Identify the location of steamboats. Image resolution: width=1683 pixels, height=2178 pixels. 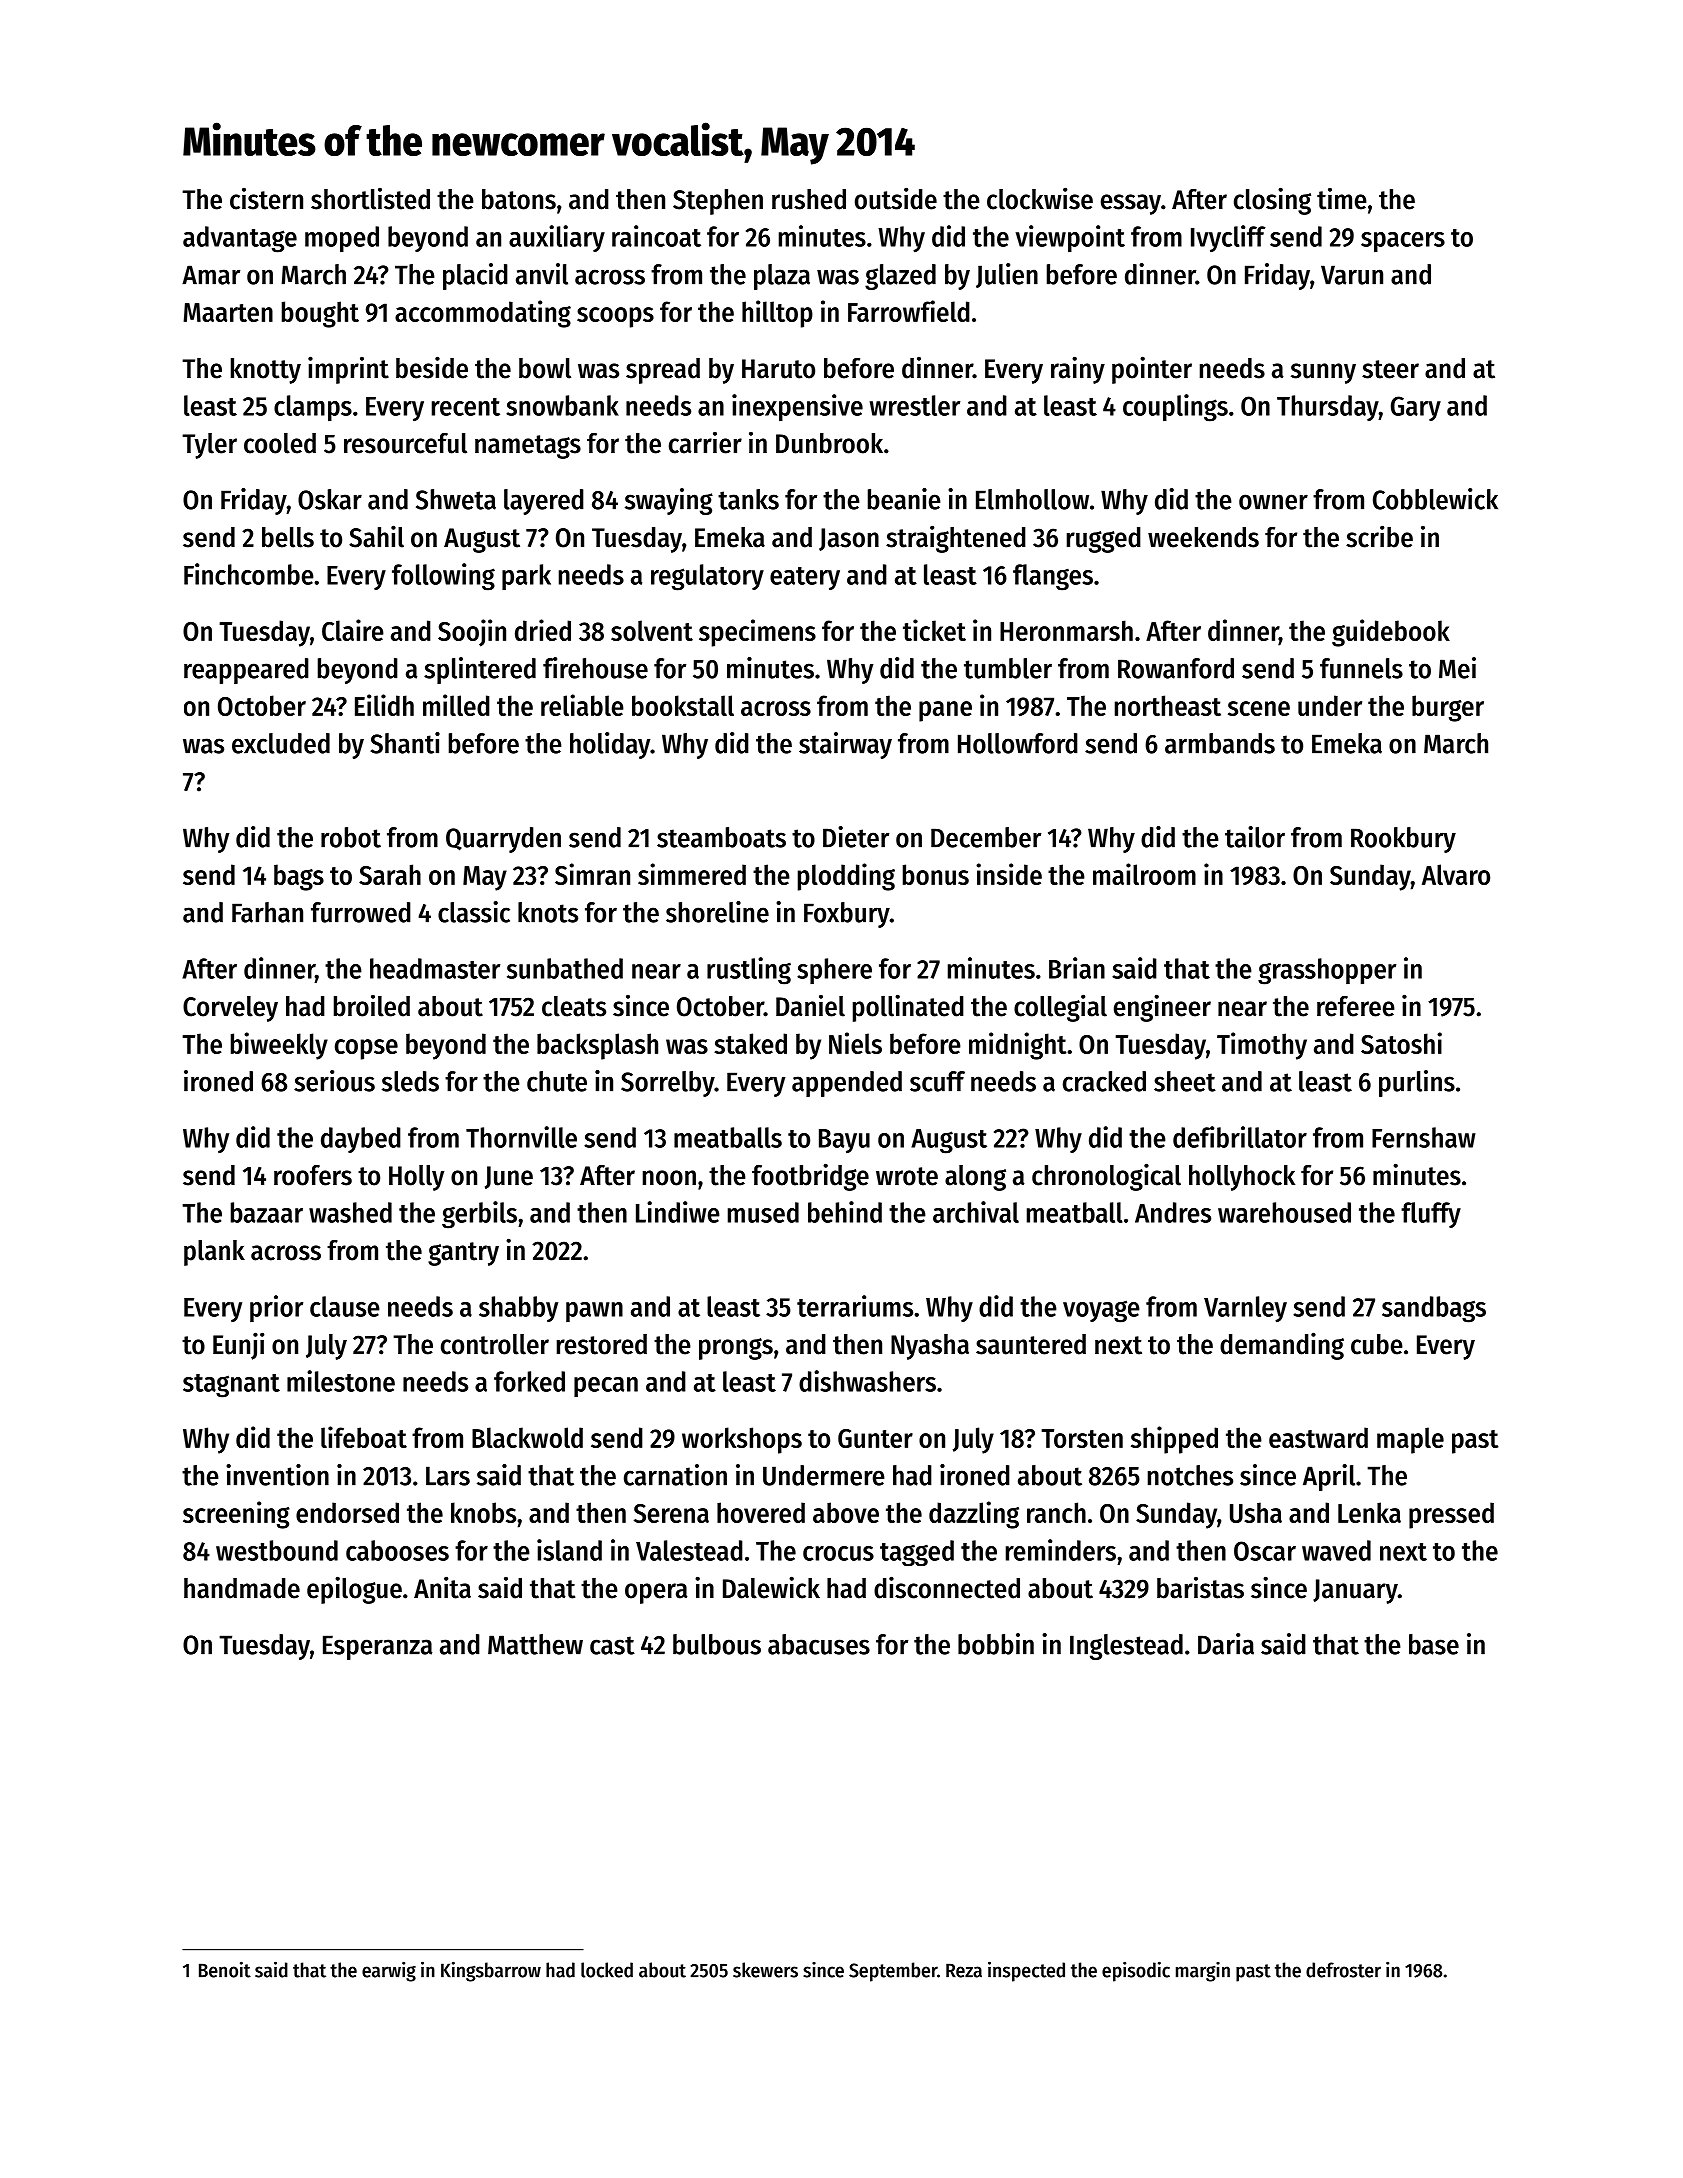
(721, 837).
